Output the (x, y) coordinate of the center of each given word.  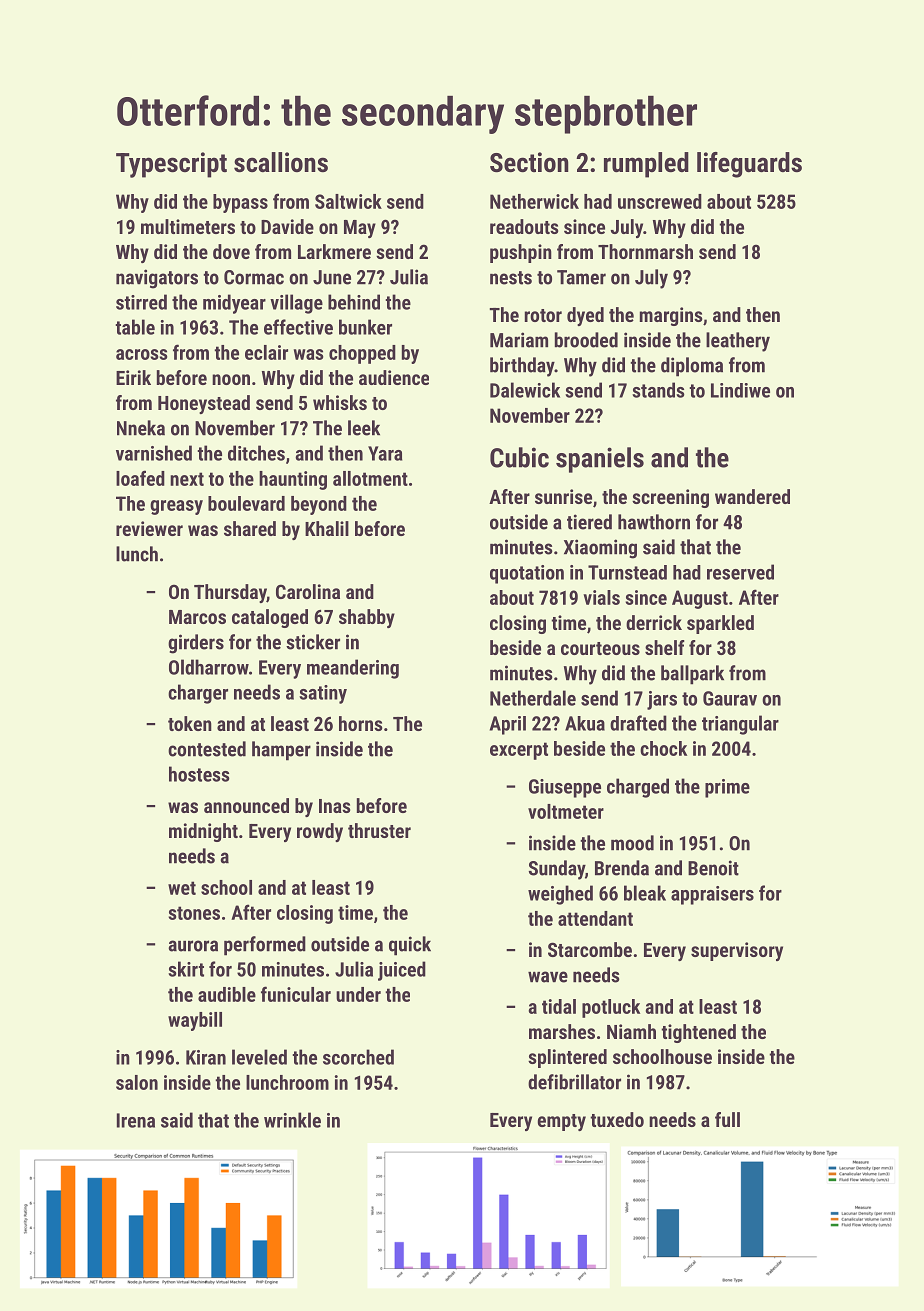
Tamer (581, 277)
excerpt (519, 751)
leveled (259, 1057)
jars (662, 700)
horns (360, 723)
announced (246, 805)
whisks (340, 402)
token (190, 723)
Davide (287, 226)
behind (354, 302)
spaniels (600, 460)
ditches (256, 453)
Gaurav (730, 698)
